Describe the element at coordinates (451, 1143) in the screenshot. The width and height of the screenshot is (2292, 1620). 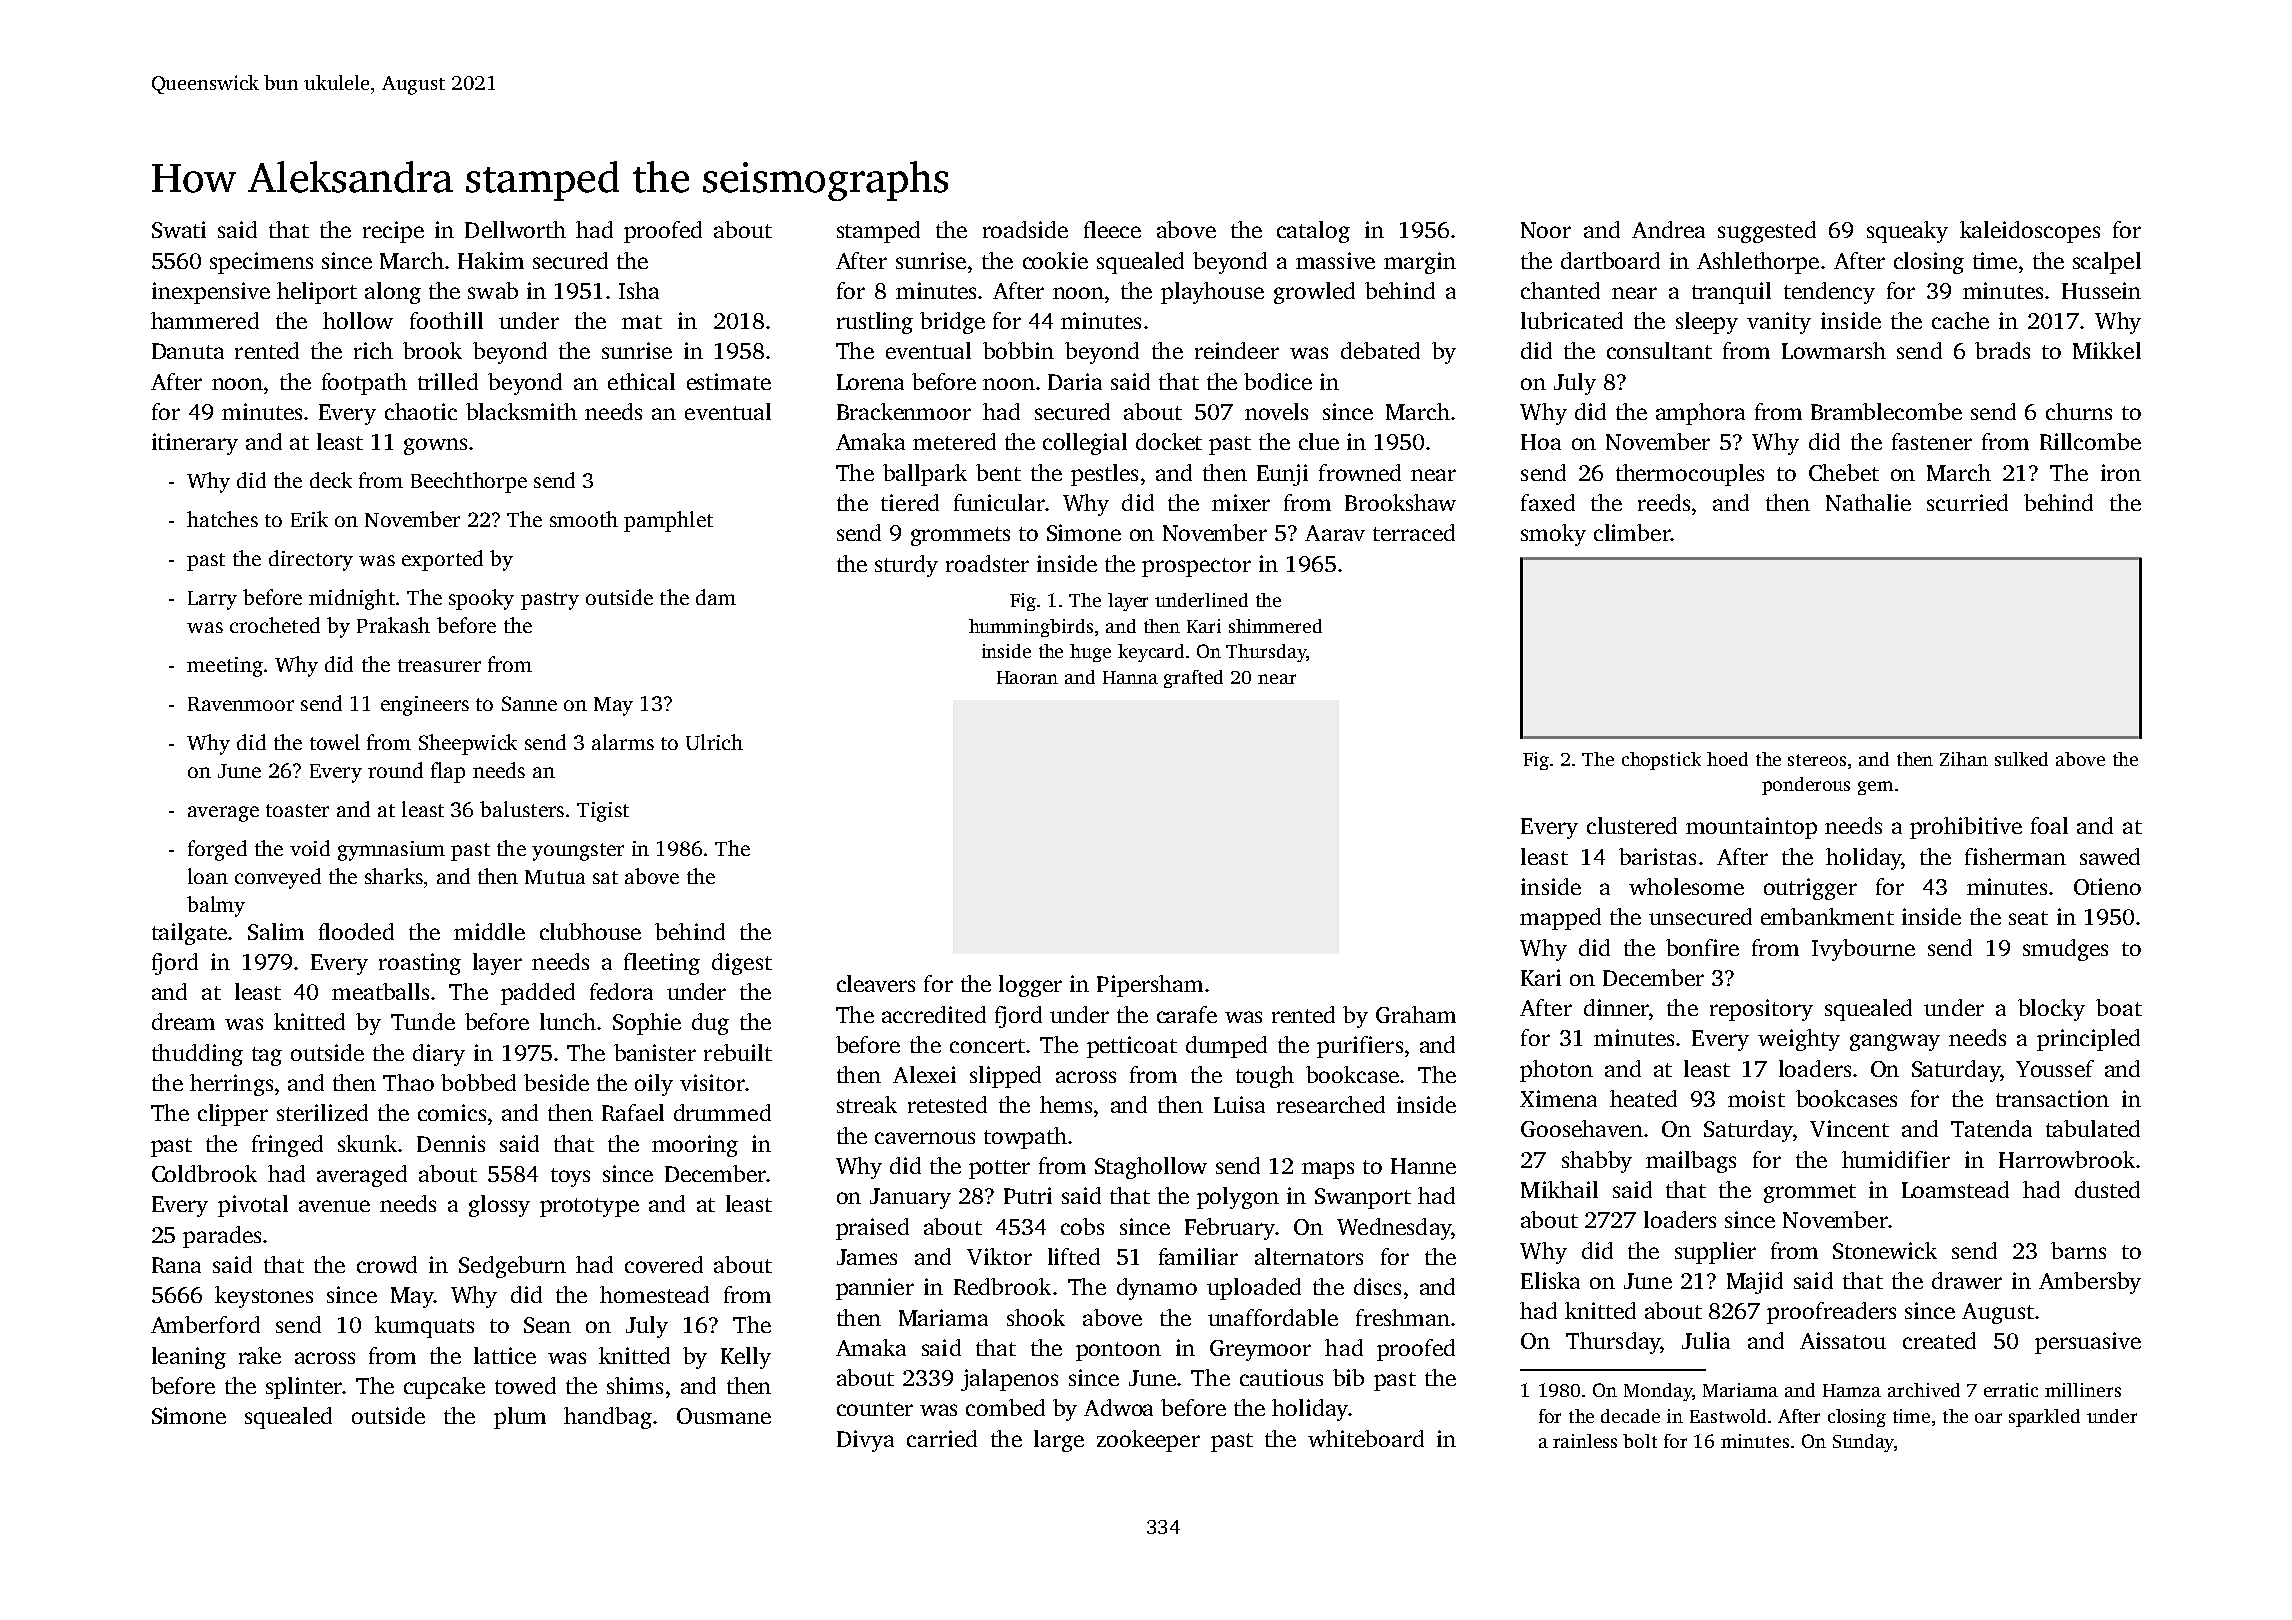
I see `Dennis` at that location.
